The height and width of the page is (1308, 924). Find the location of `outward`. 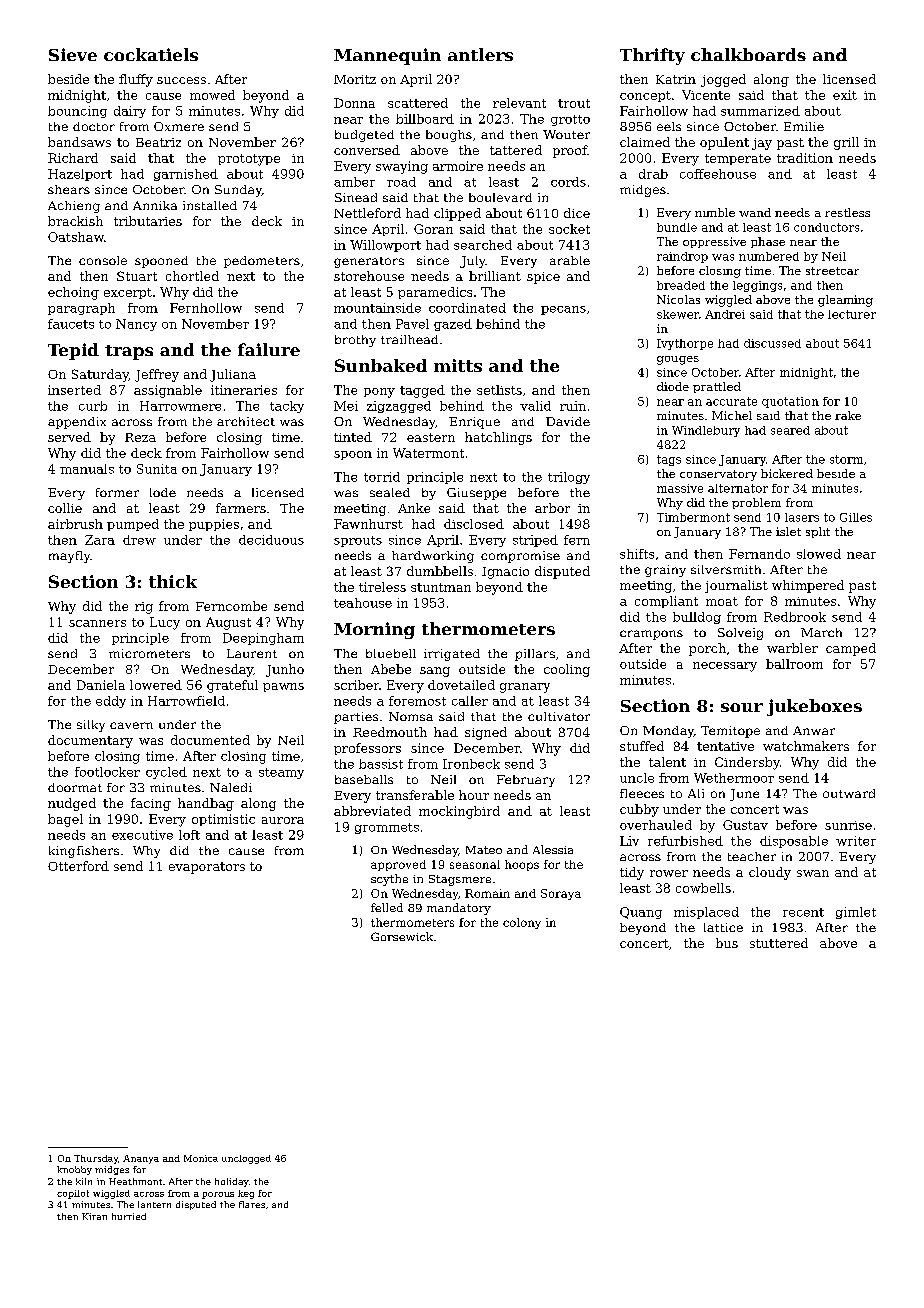

outward is located at coordinates (849, 793).
